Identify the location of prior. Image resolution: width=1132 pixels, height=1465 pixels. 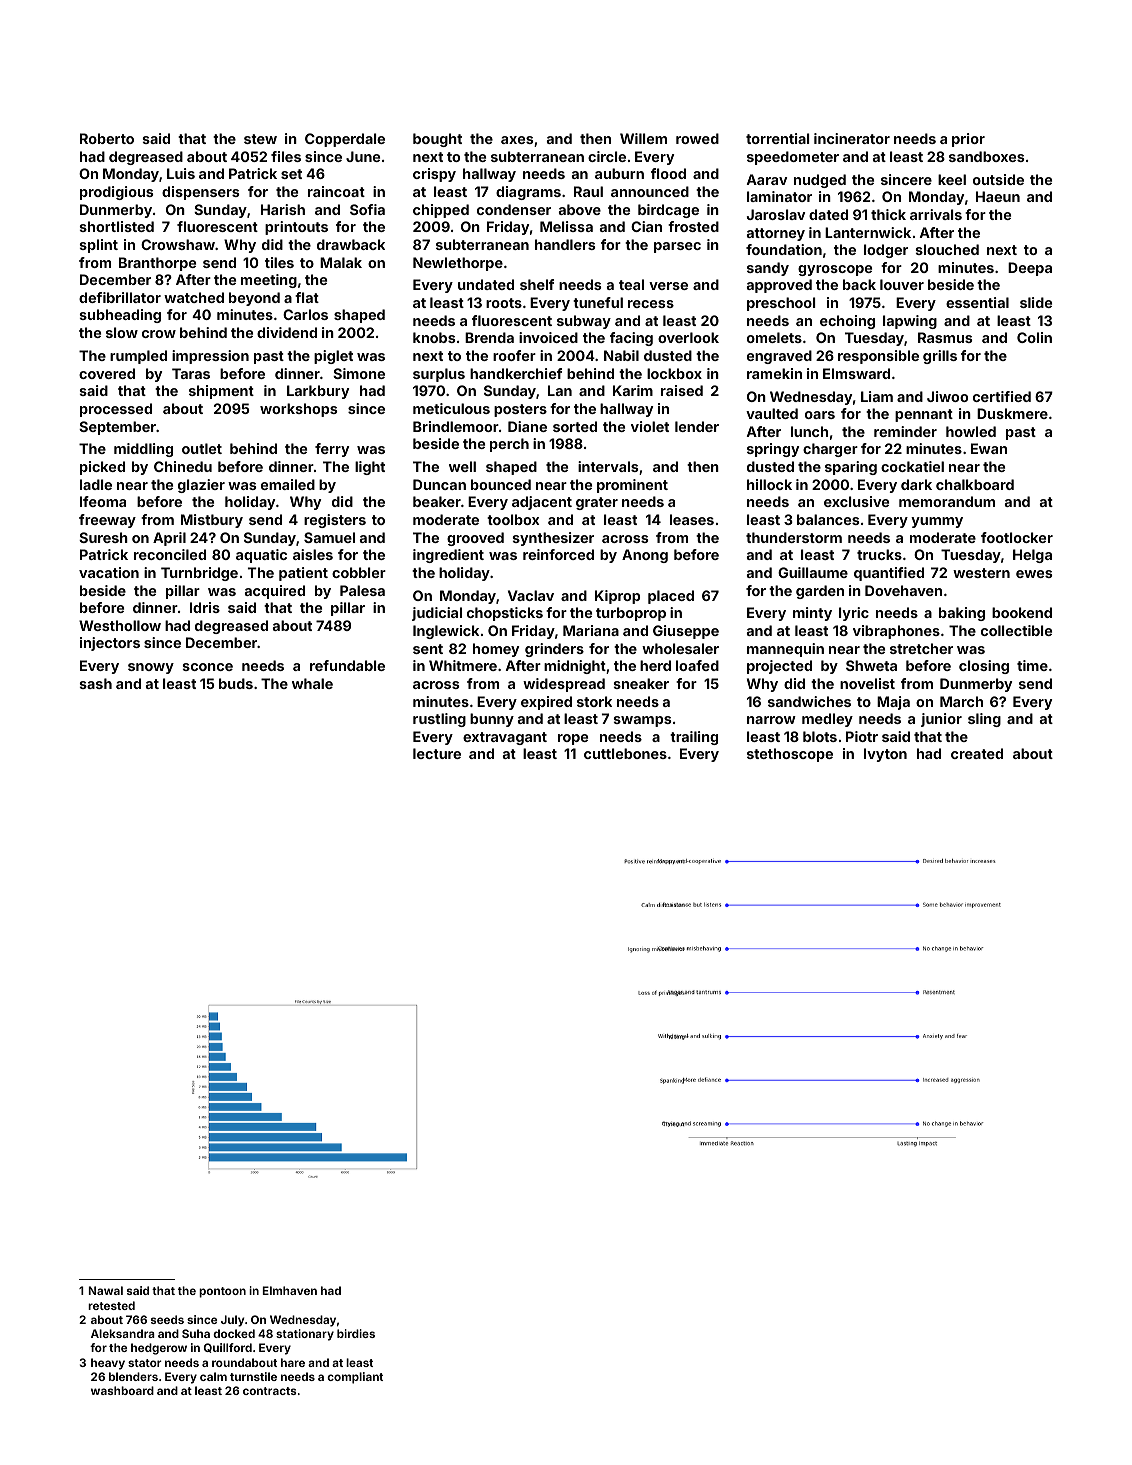
(968, 140).
